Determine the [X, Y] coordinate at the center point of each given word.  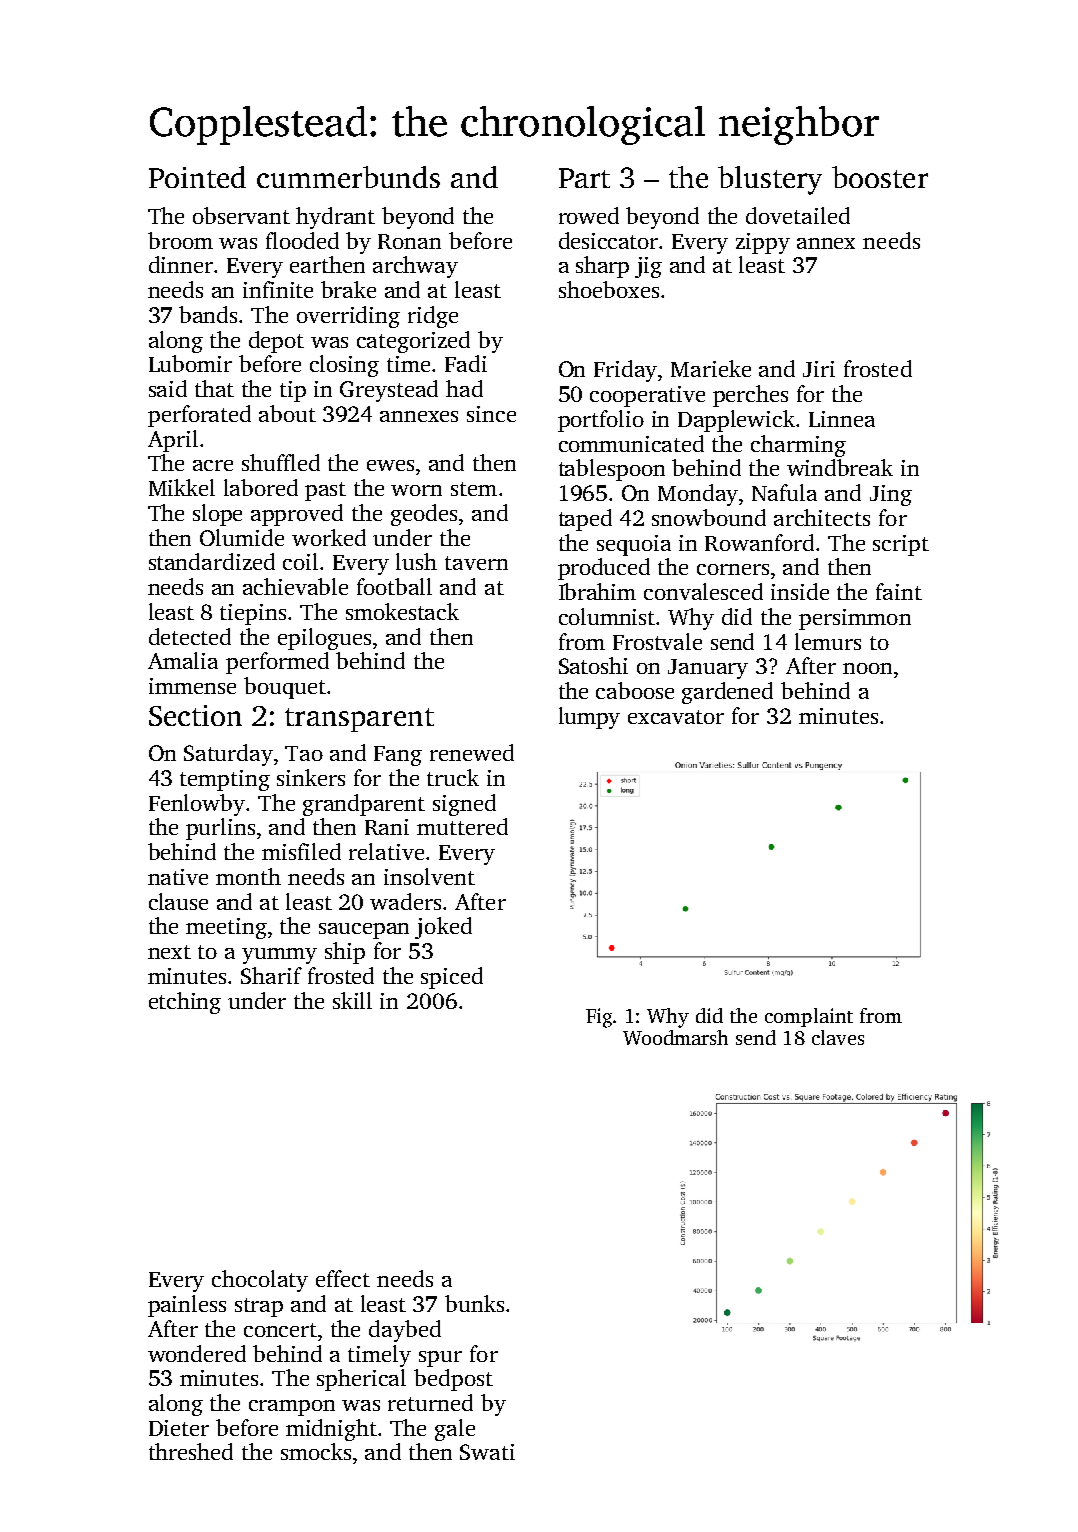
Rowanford [759, 542]
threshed [191, 1451]
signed [464, 805]
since [491, 414]
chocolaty [260, 1281]
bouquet [285, 688]
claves [838, 1037]
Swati [487, 1452]
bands [208, 314]
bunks [474, 1303]
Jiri [819, 369]
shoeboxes [609, 289]
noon [867, 668]
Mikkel [182, 487]
